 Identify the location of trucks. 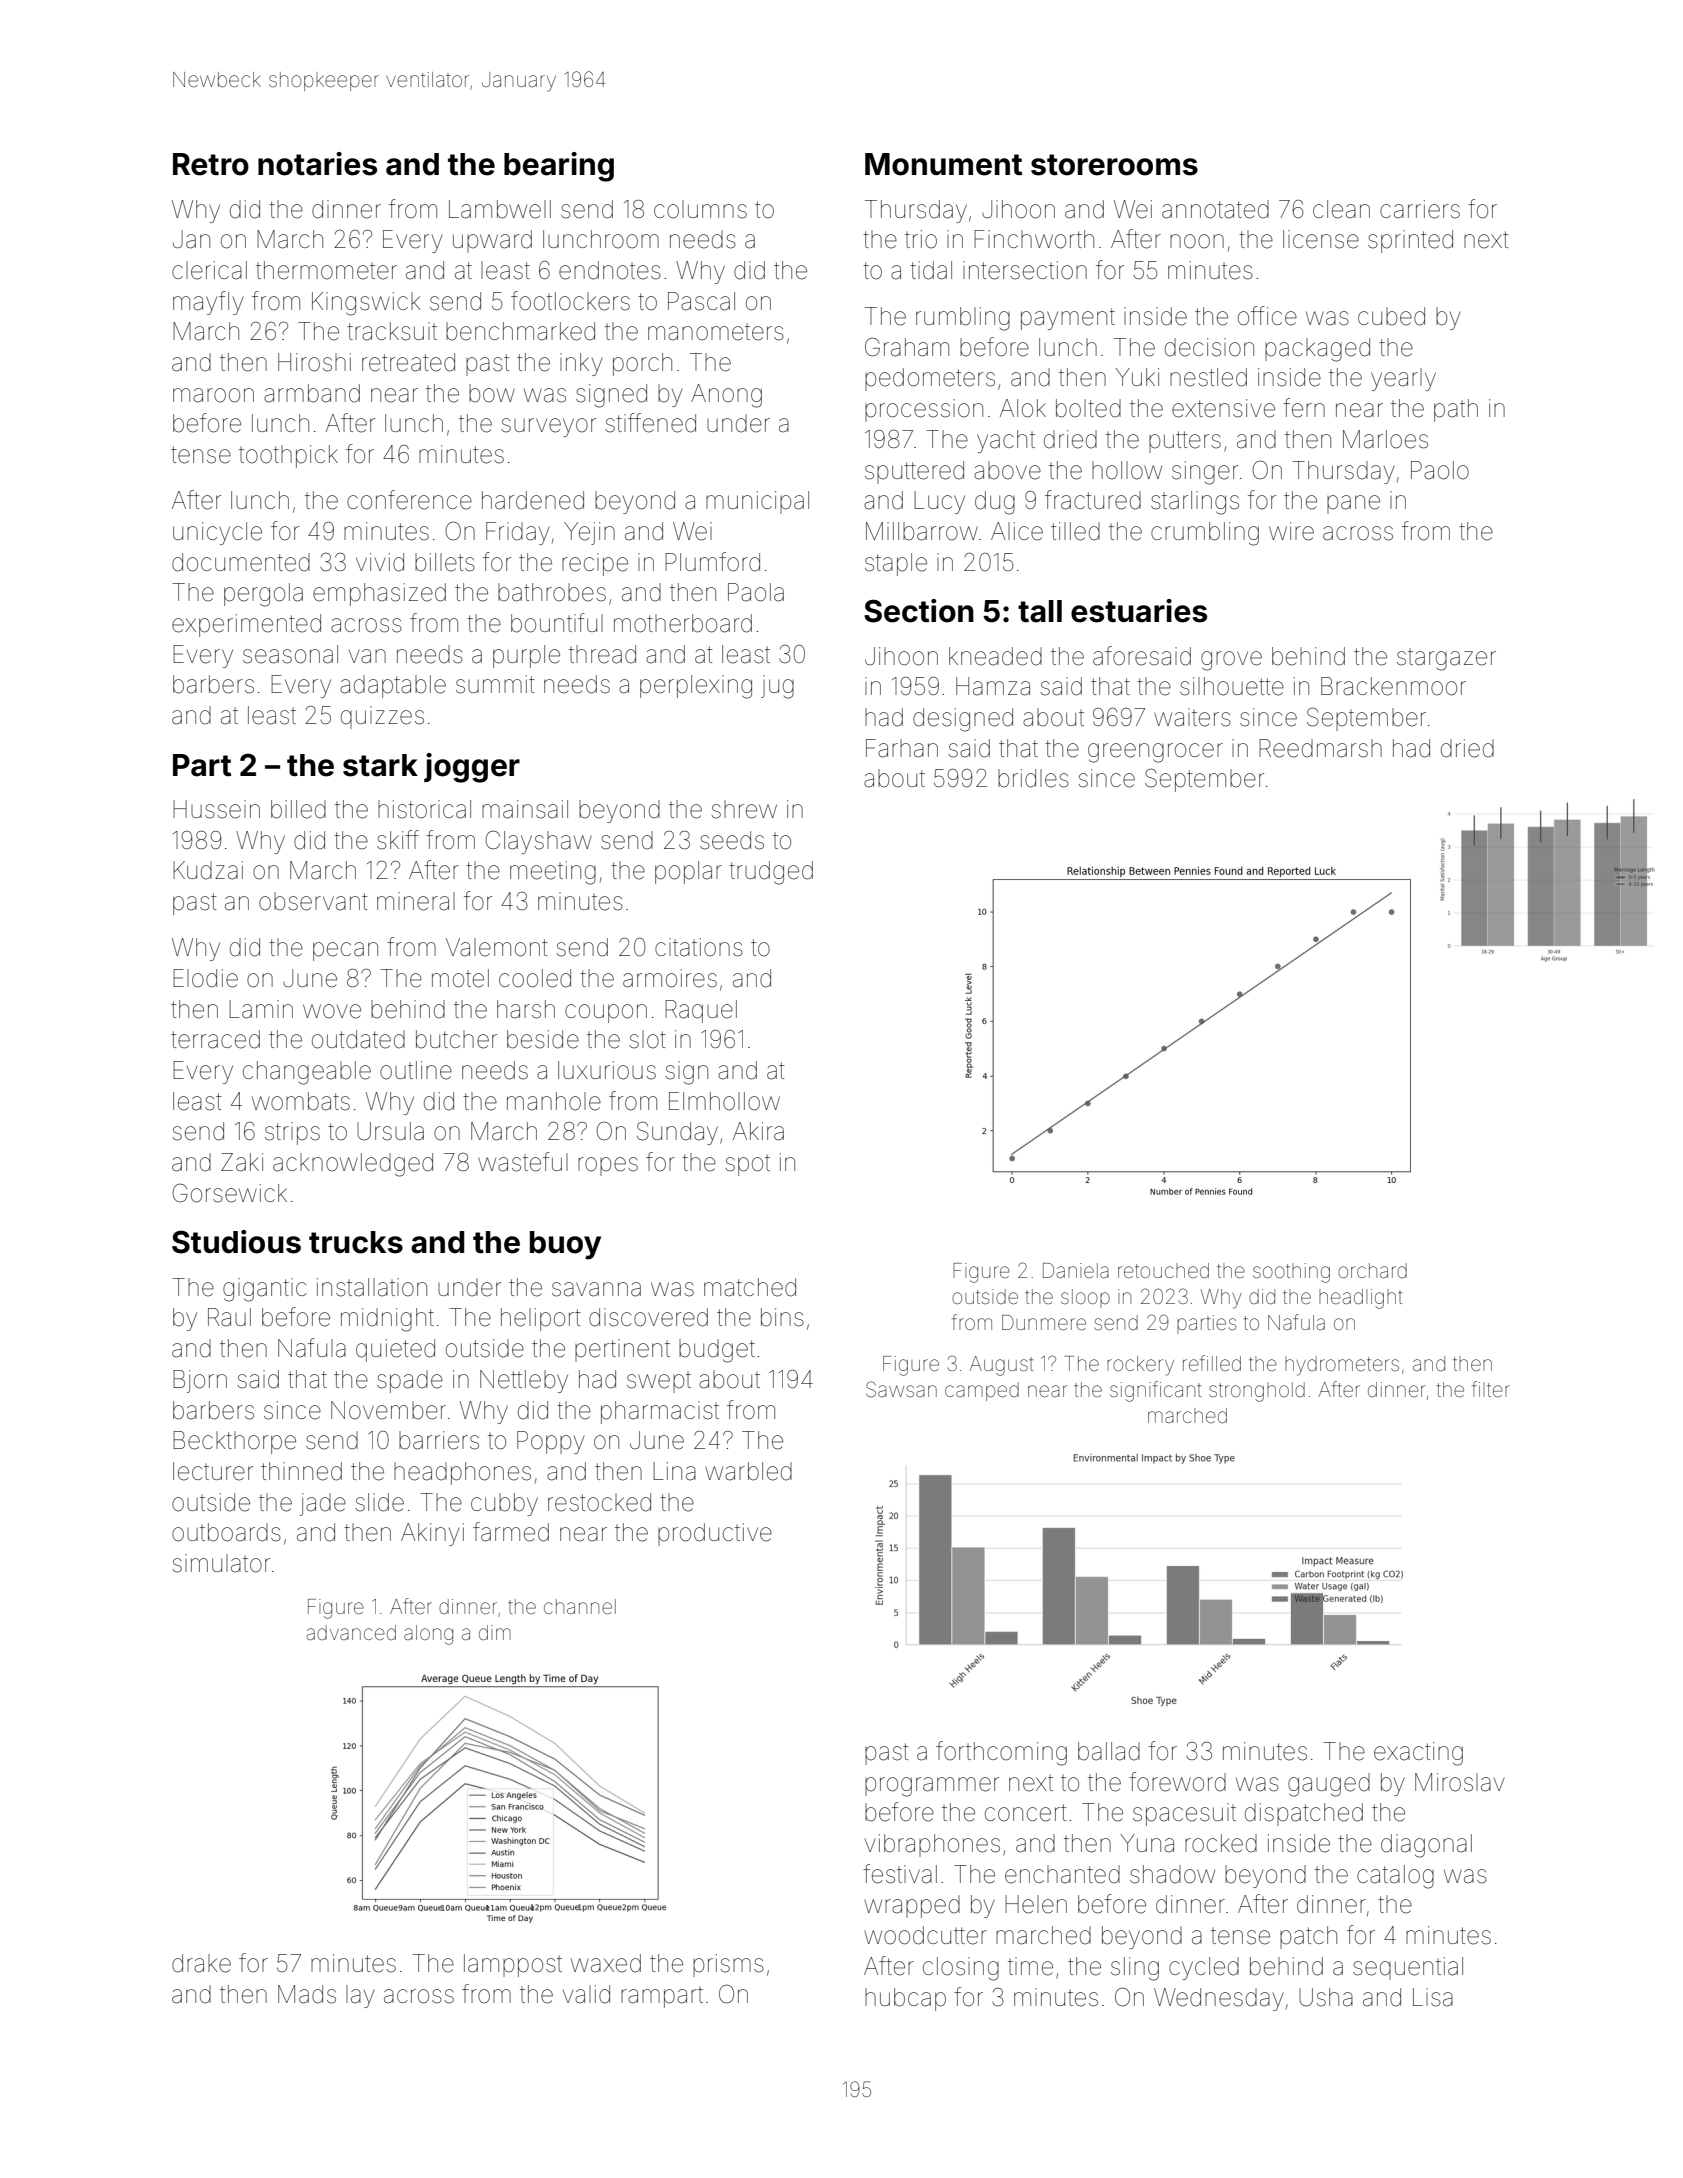
(356, 1242).
